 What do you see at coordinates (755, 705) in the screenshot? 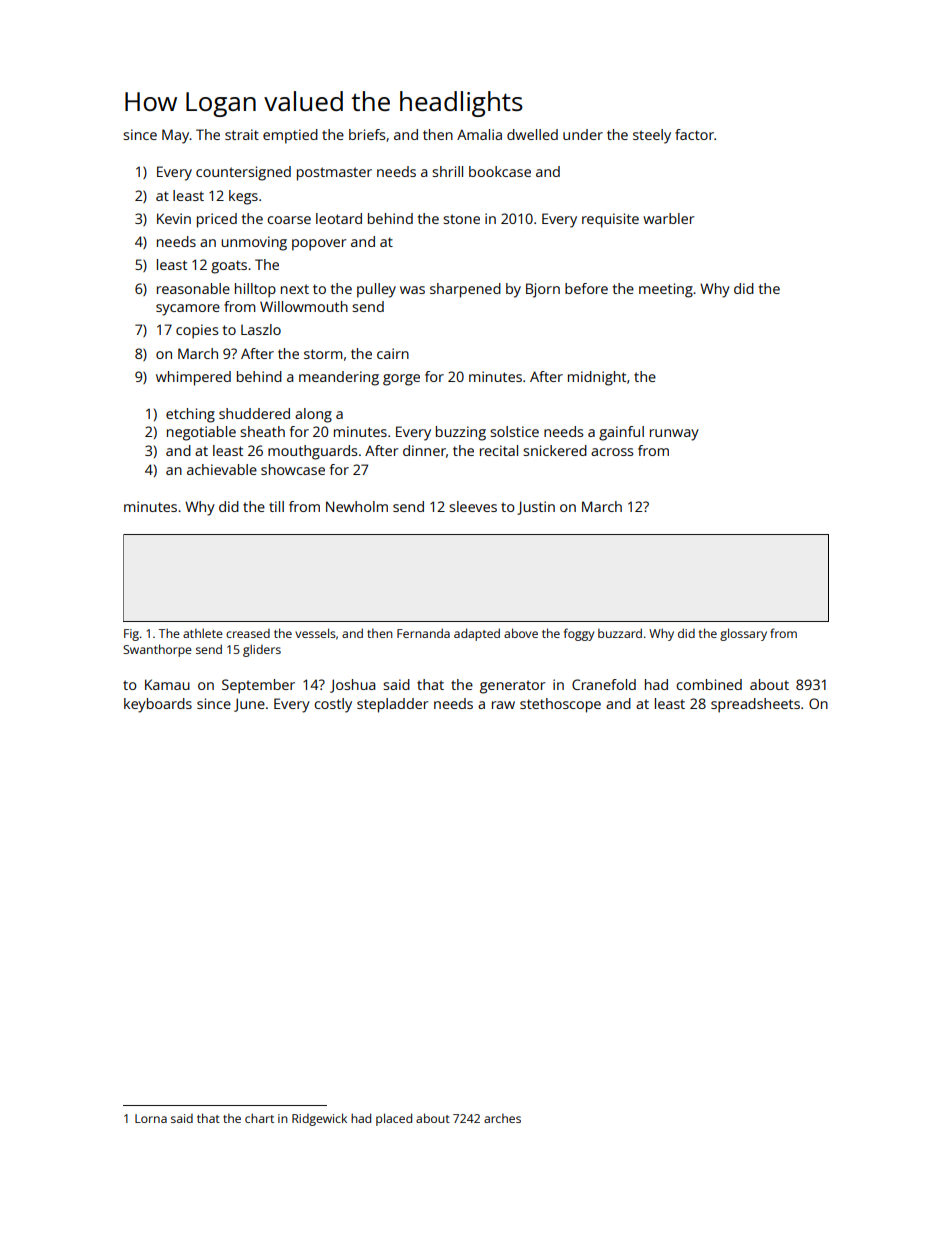
I see `spreadsheets` at bounding box center [755, 705].
